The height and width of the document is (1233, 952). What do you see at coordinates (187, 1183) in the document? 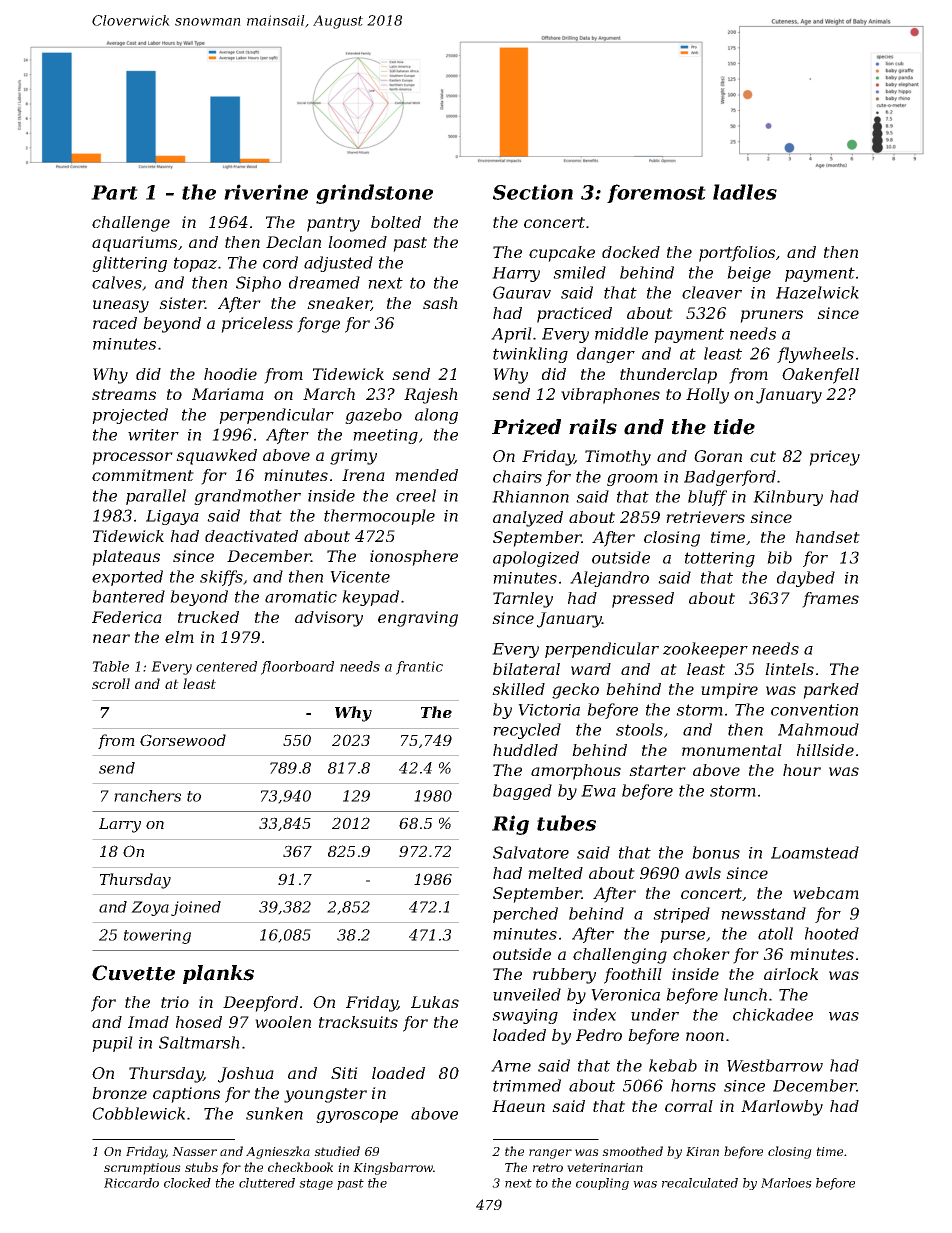
I see `clocked` at bounding box center [187, 1183].
